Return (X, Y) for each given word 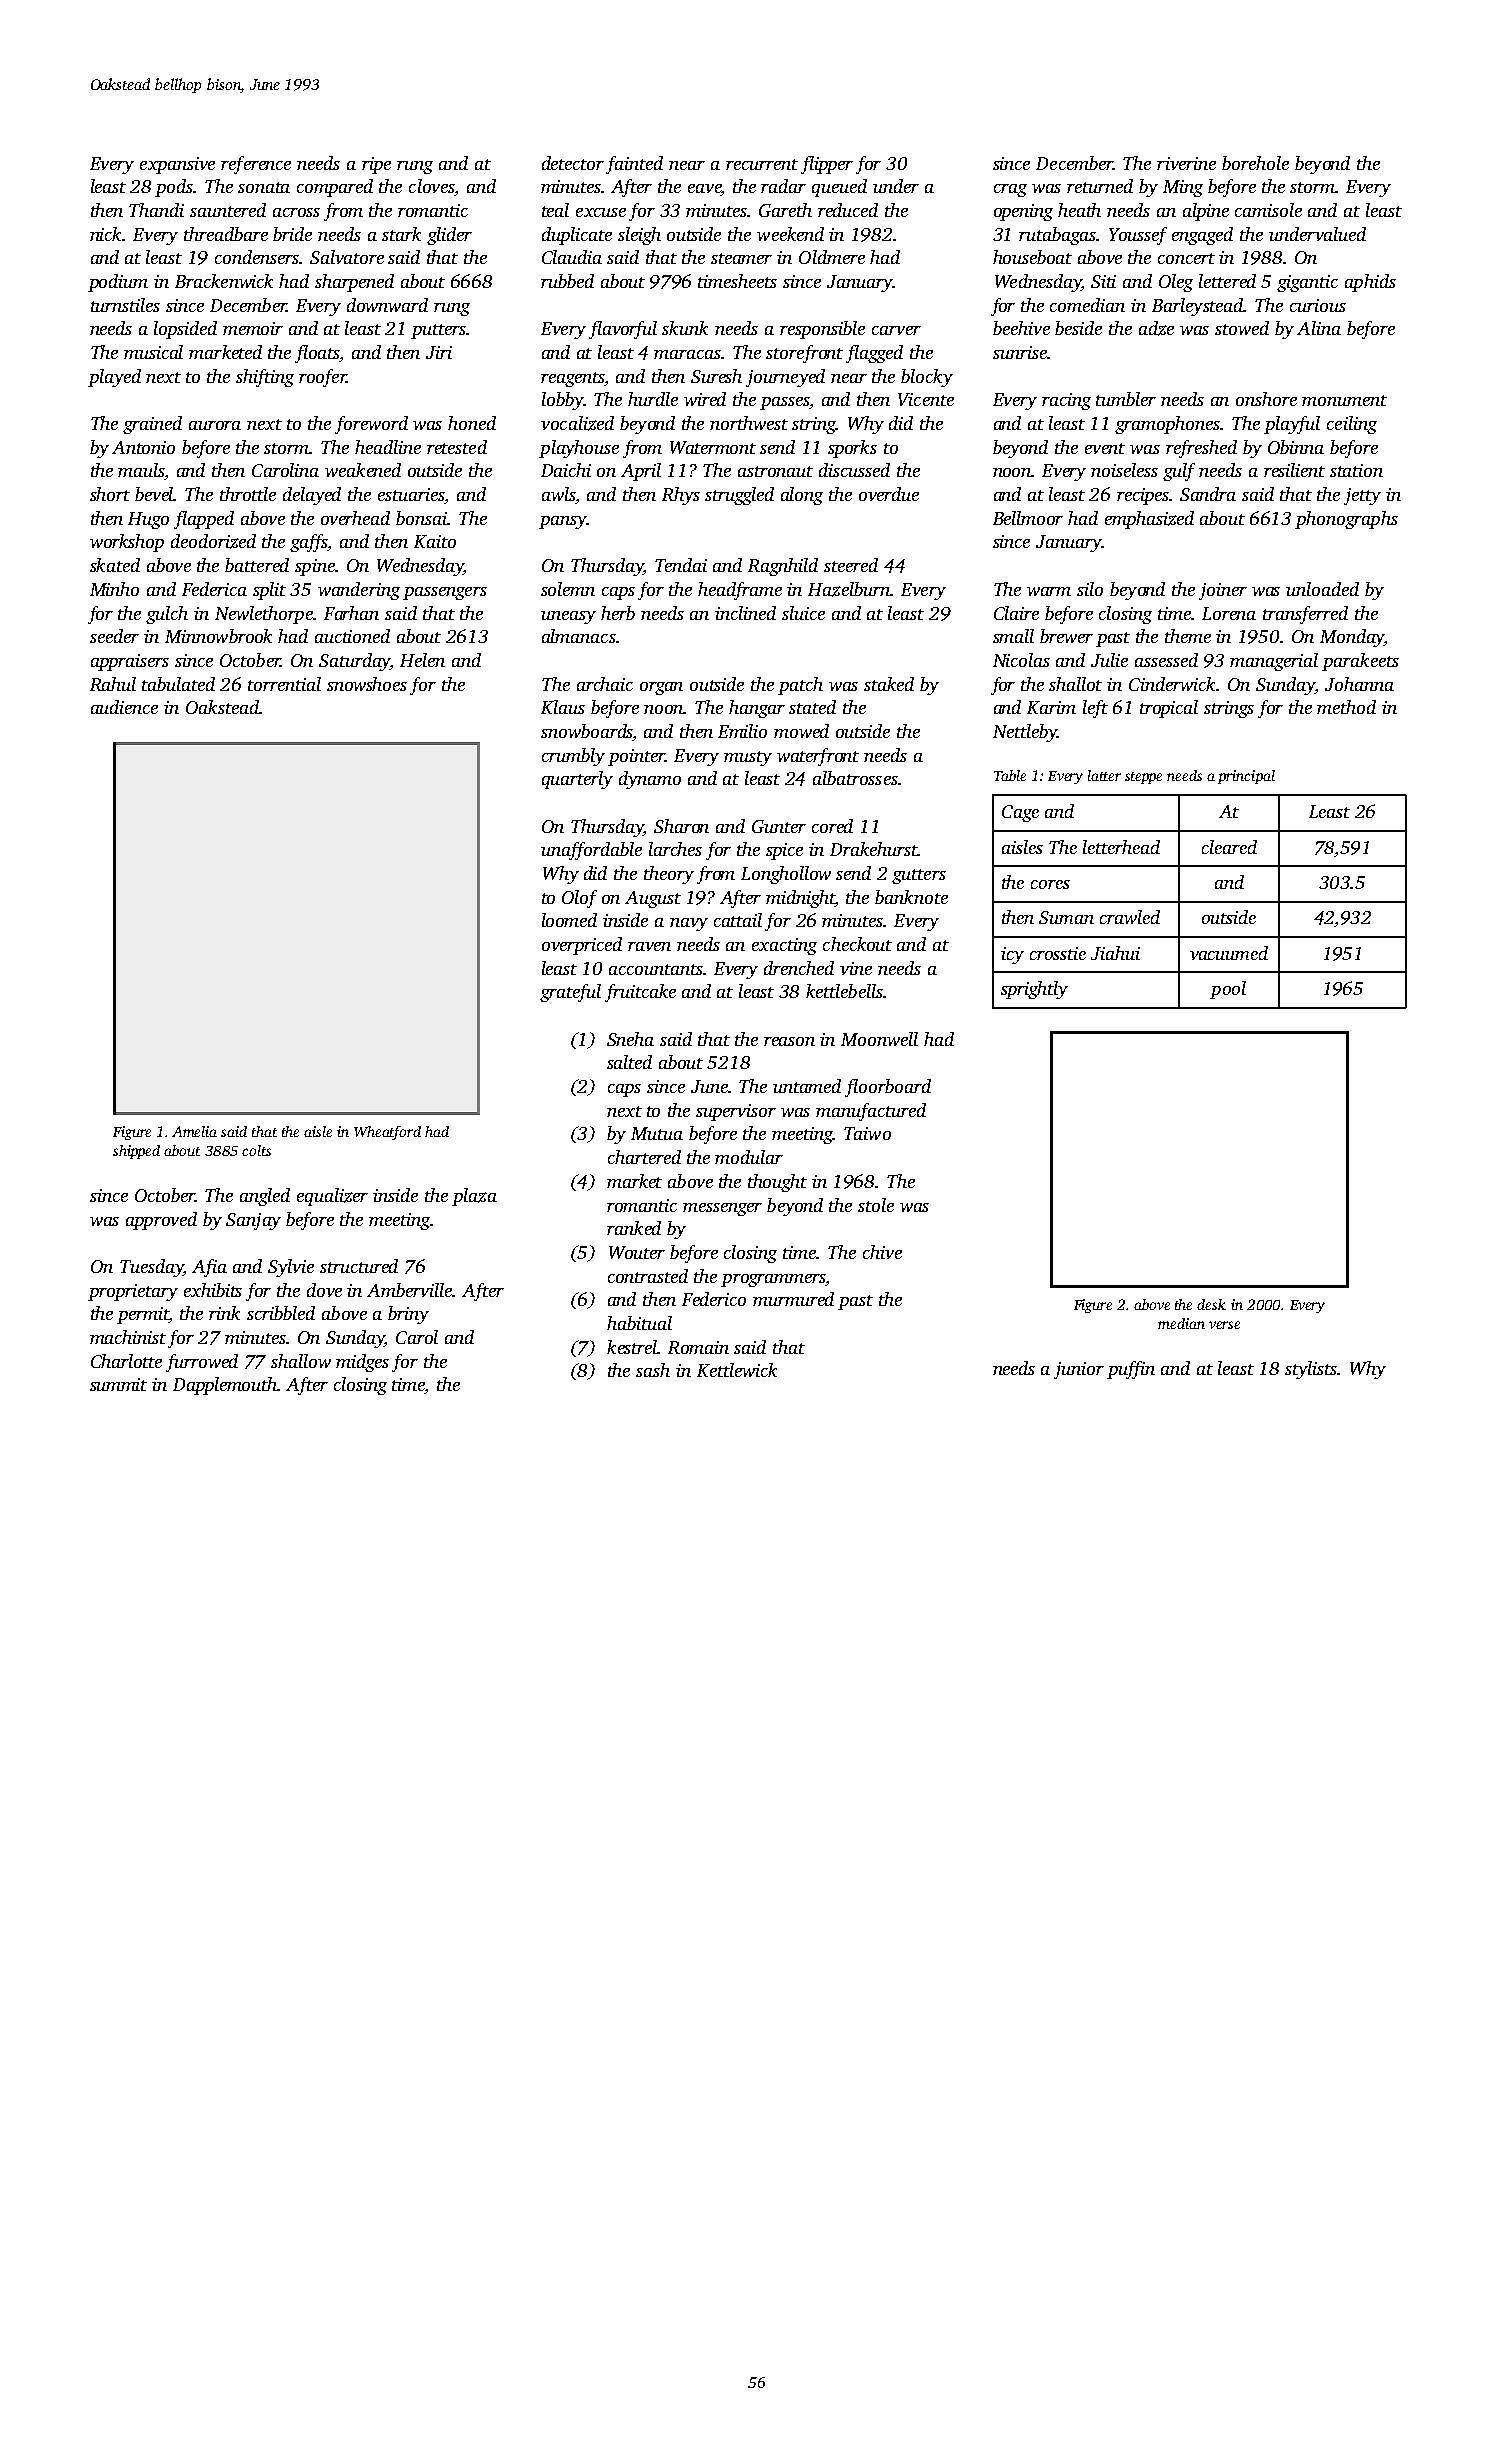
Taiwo (867, 1133)
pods (174, 188)
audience (124, 707)
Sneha (630, 1039)
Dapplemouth (225, 1386)
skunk (685, 328)
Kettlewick (737, 1370)
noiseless (1124, 470)
